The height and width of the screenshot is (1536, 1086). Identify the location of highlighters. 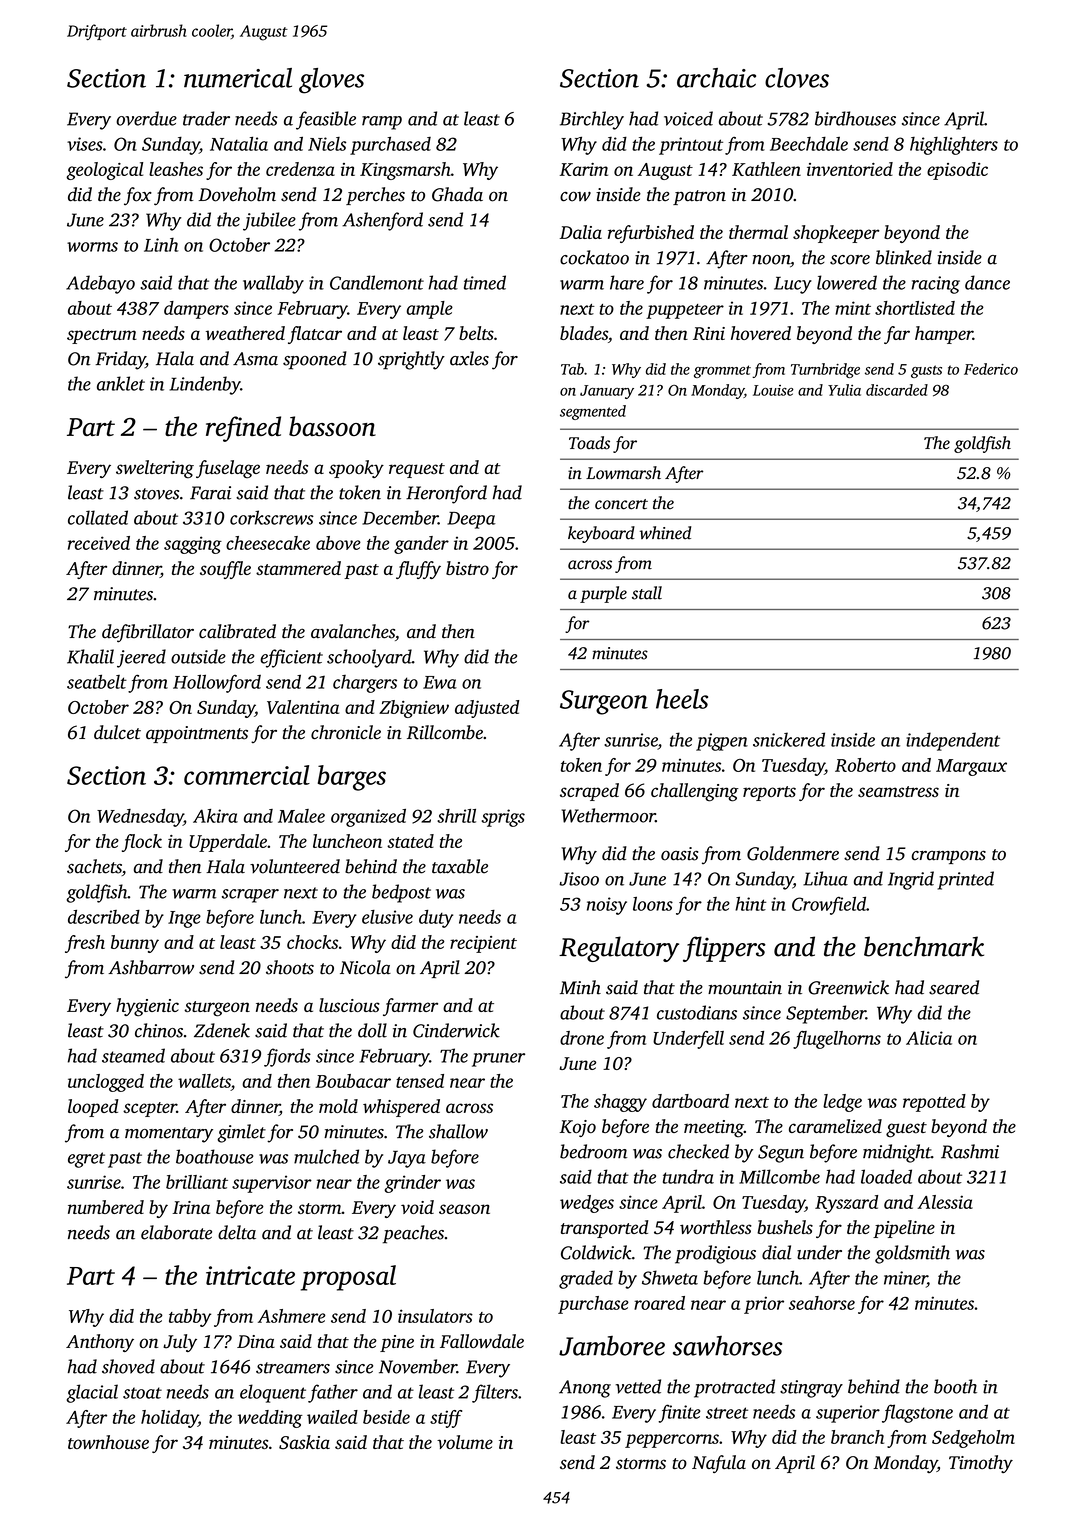
(954, 145).
